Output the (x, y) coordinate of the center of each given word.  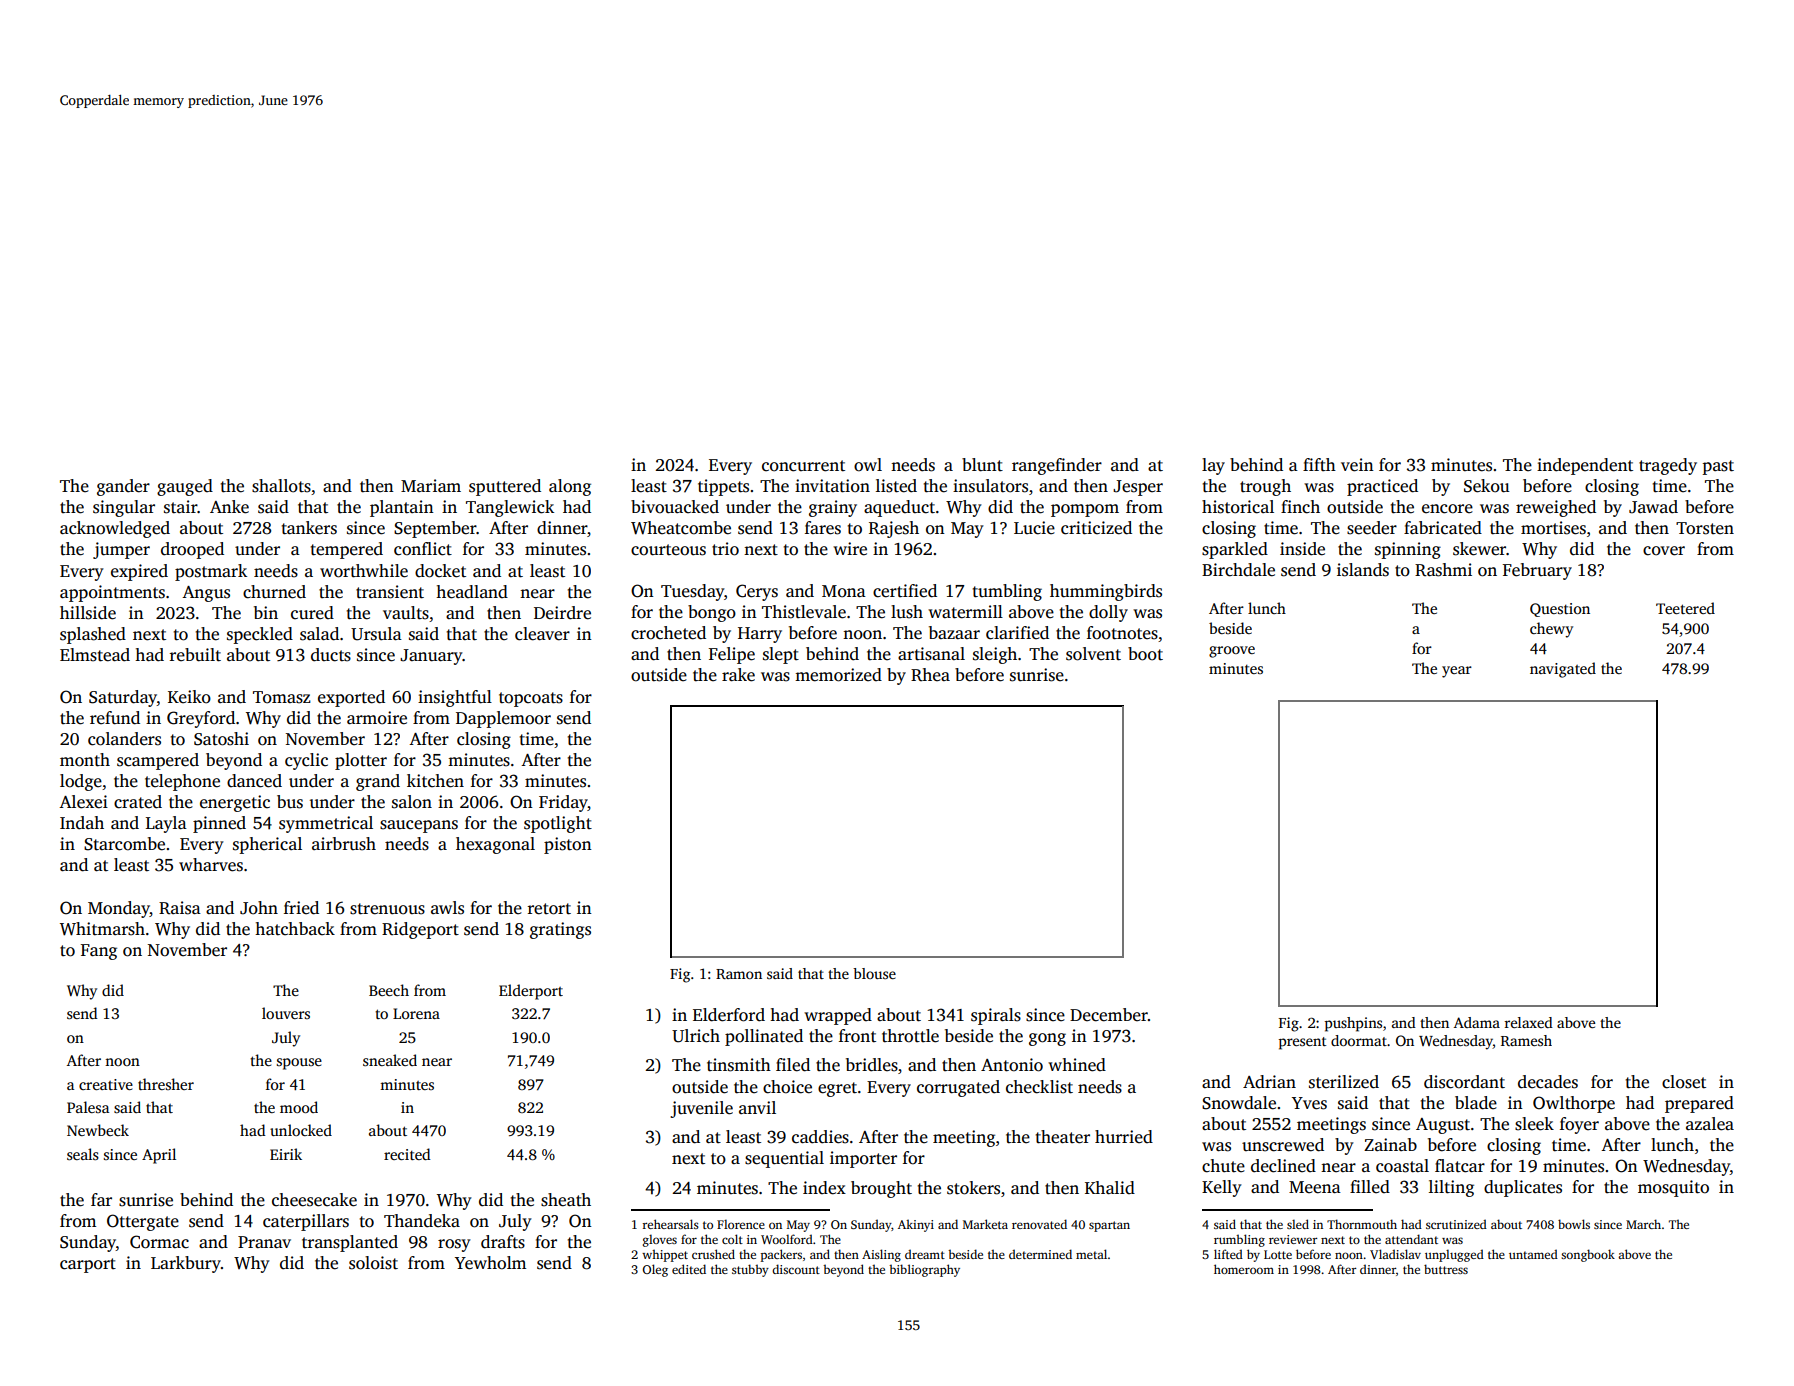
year (1457, 672)
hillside (88, 613)
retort (549, 909)
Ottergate (143, 1222)
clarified (1017, 633)
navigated (1563, 670)
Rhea (930, 675)
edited (689, 1269)
